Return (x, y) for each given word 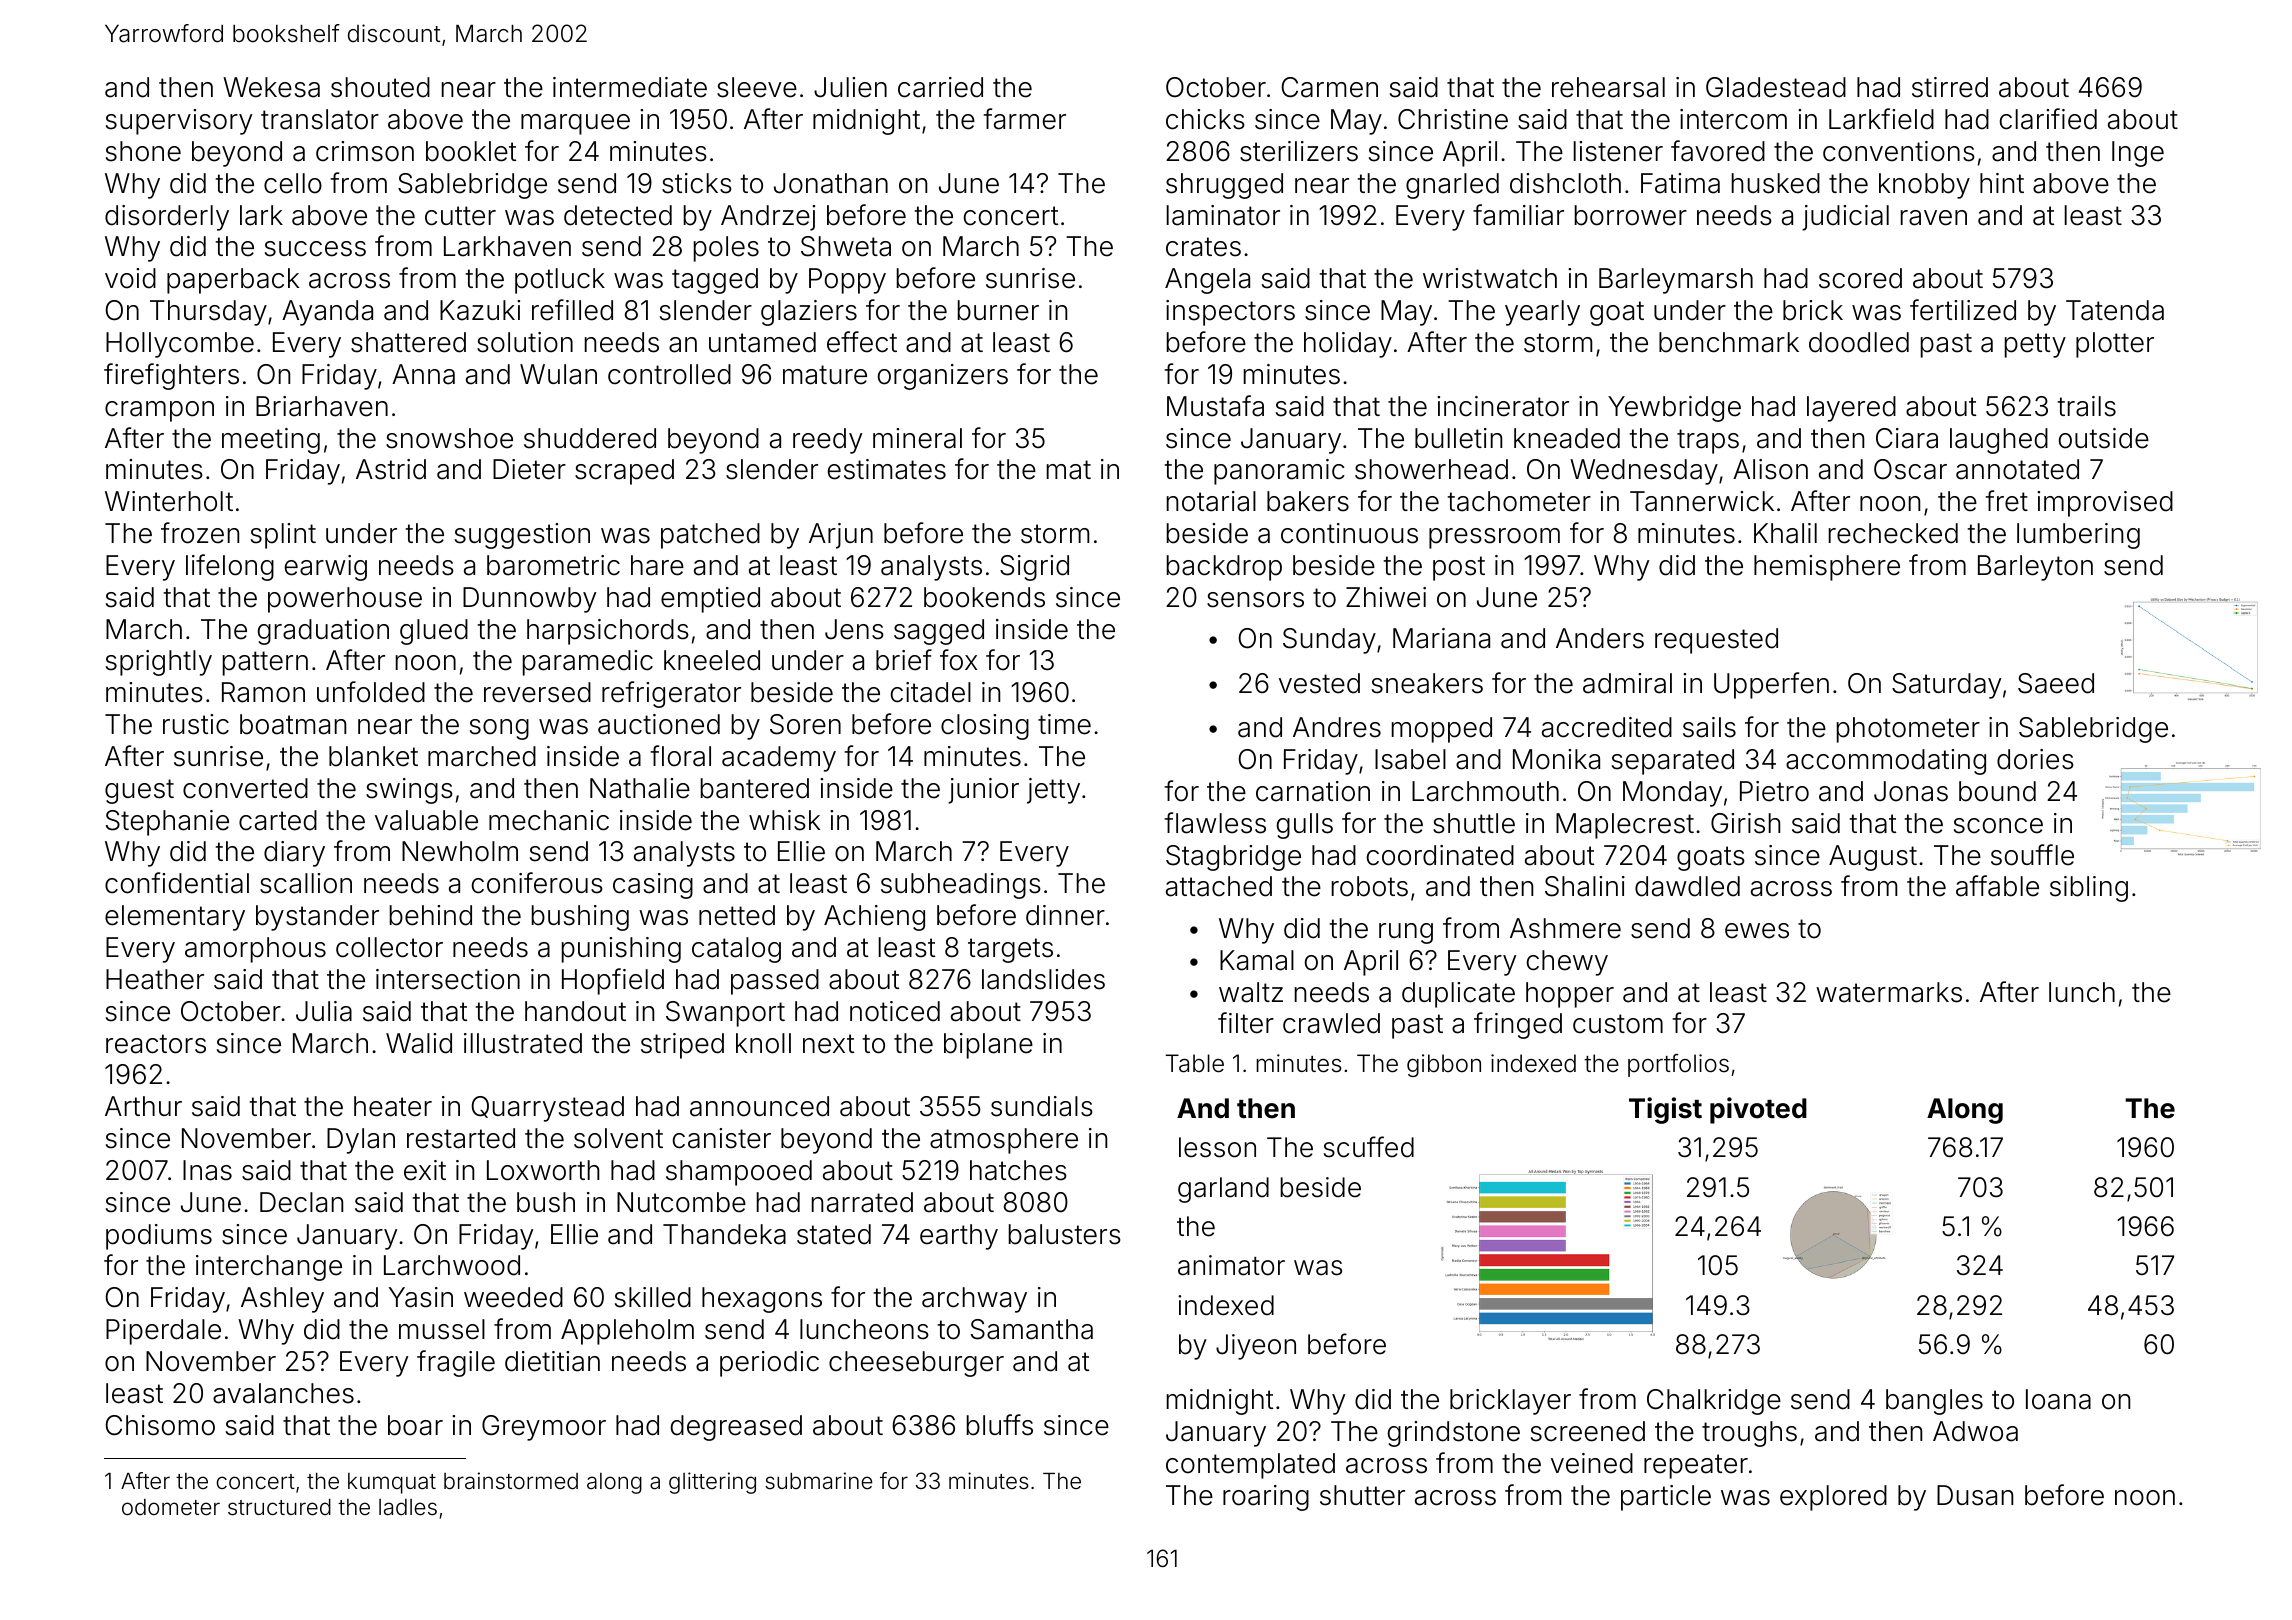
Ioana (2058, 1399)
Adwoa (1975, 1431)
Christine (1453, 119)
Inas (207, 1170)
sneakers (1427, 683)
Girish (1746, 823)
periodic (769, 1364)
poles (726, 249)
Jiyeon (1256, 1347)
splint (283, 536)
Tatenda (2115, 310)
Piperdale (163, 1332)
